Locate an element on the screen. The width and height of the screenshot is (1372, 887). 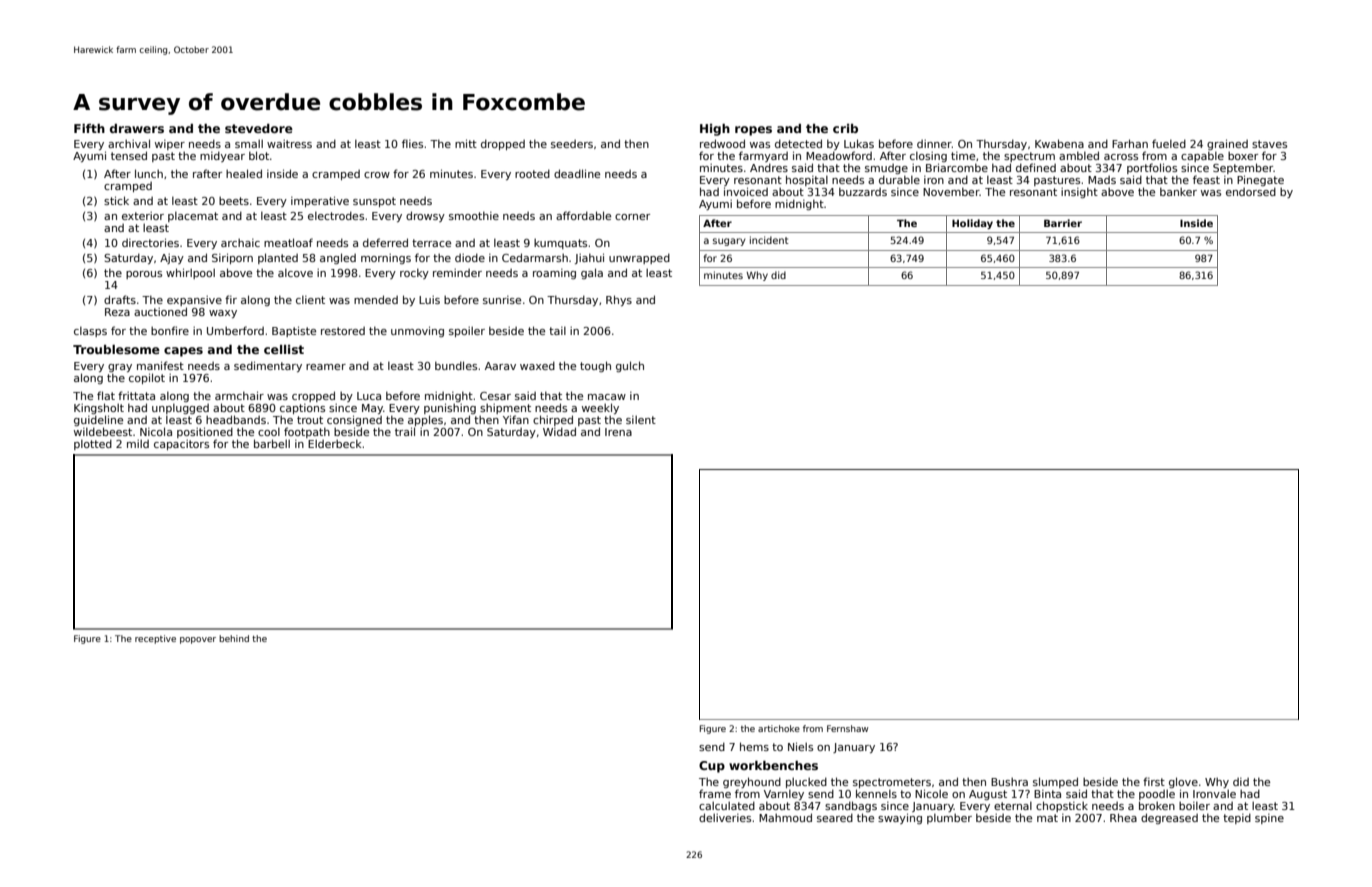
archival is located at coordinates (129, 143).
